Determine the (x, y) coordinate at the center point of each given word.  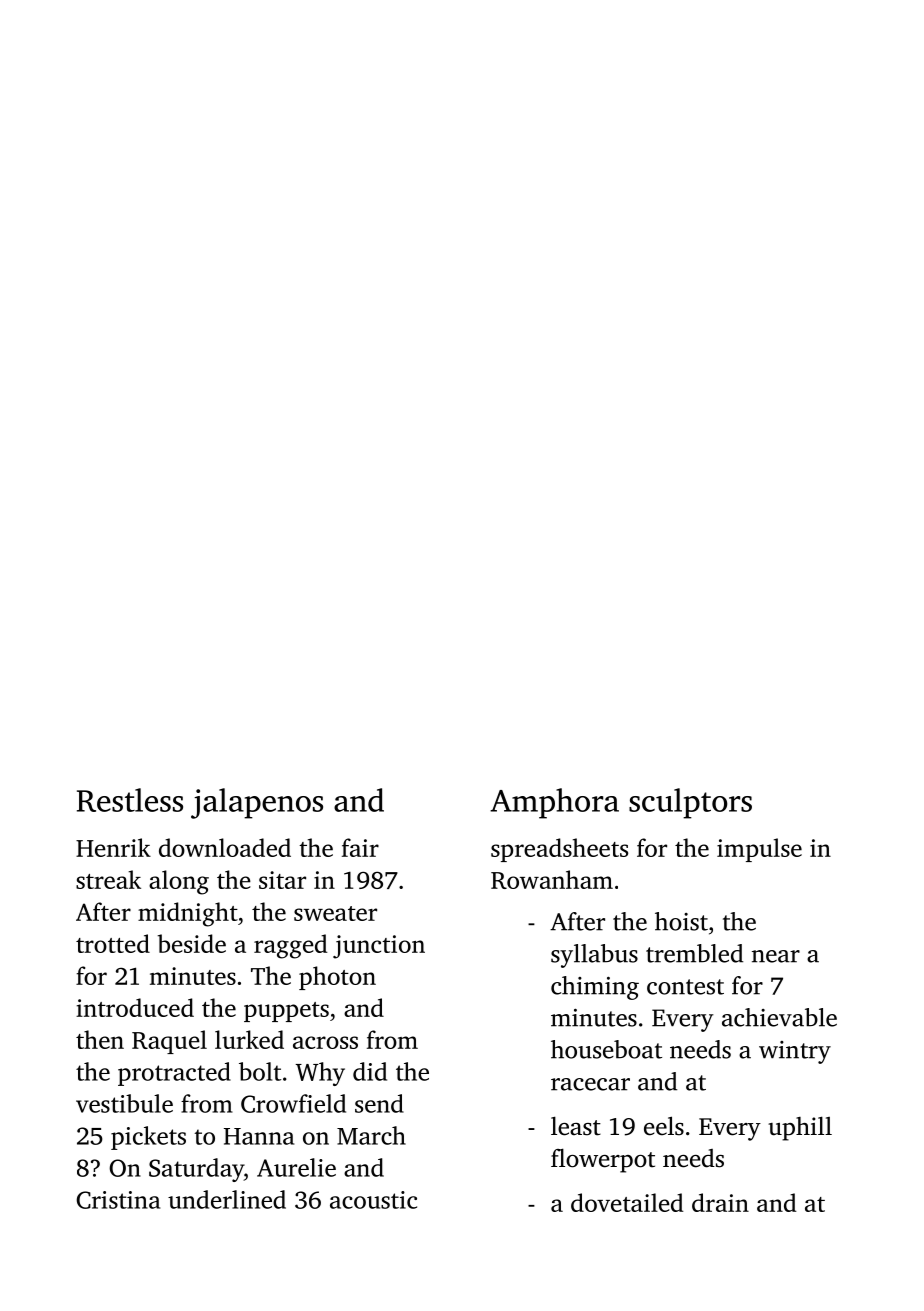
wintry (795, 1052)
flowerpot (603, 1160)
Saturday (196, 1170)
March (371, 1135)
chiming (595, 988)
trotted (113, 943)
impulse (759, 850)
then (100, 1039)
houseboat (606, 1049)
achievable (779, 1017)
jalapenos (257, 803)
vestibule (124, 1103)
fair (360, 847)
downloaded (225, 847)
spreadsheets (559, 850)
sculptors (690, 803)
